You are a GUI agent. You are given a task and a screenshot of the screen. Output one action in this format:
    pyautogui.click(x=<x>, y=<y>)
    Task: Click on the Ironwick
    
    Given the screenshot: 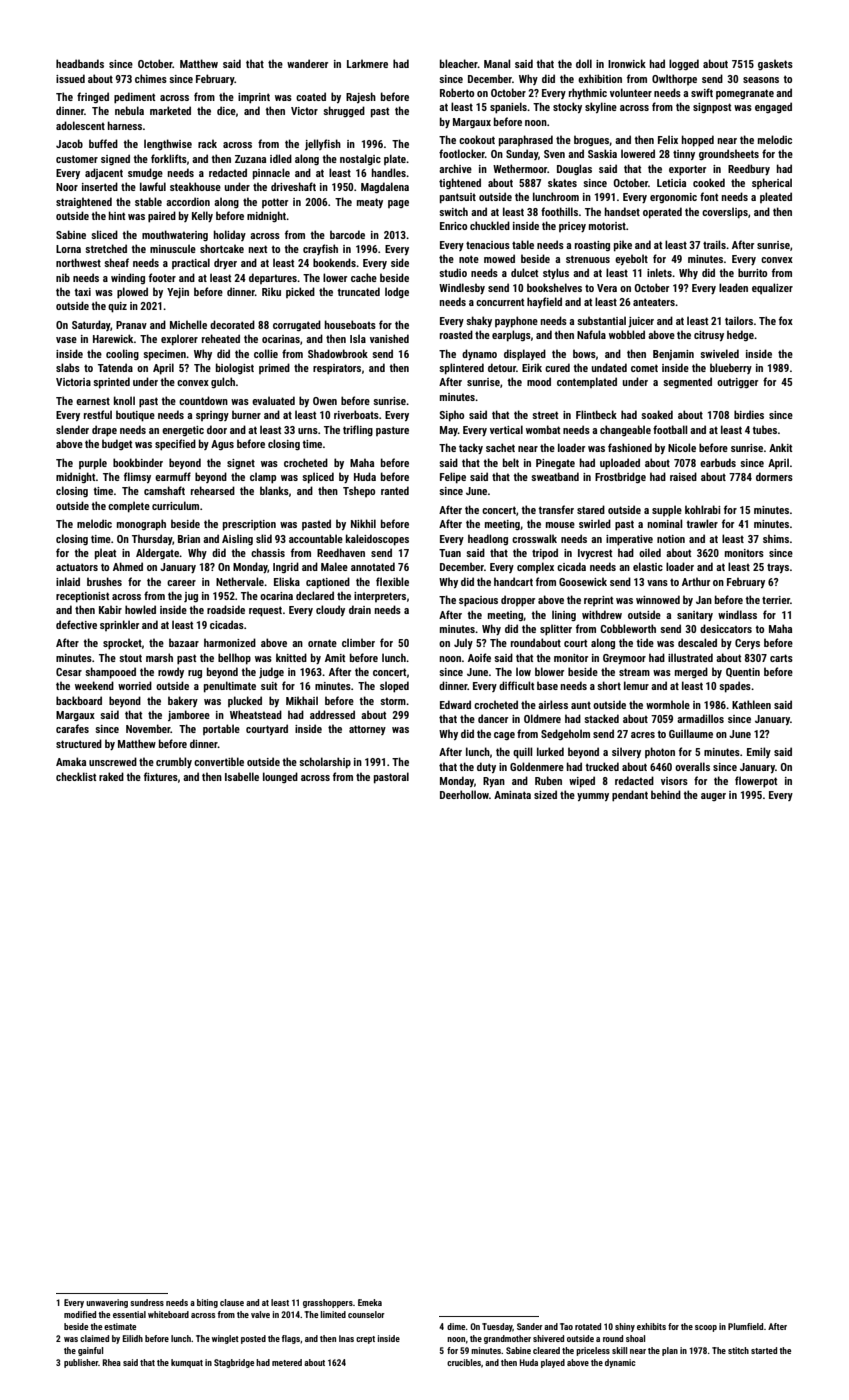 What is the action you would take?
    pyautogui.click(x=627, y=63)
